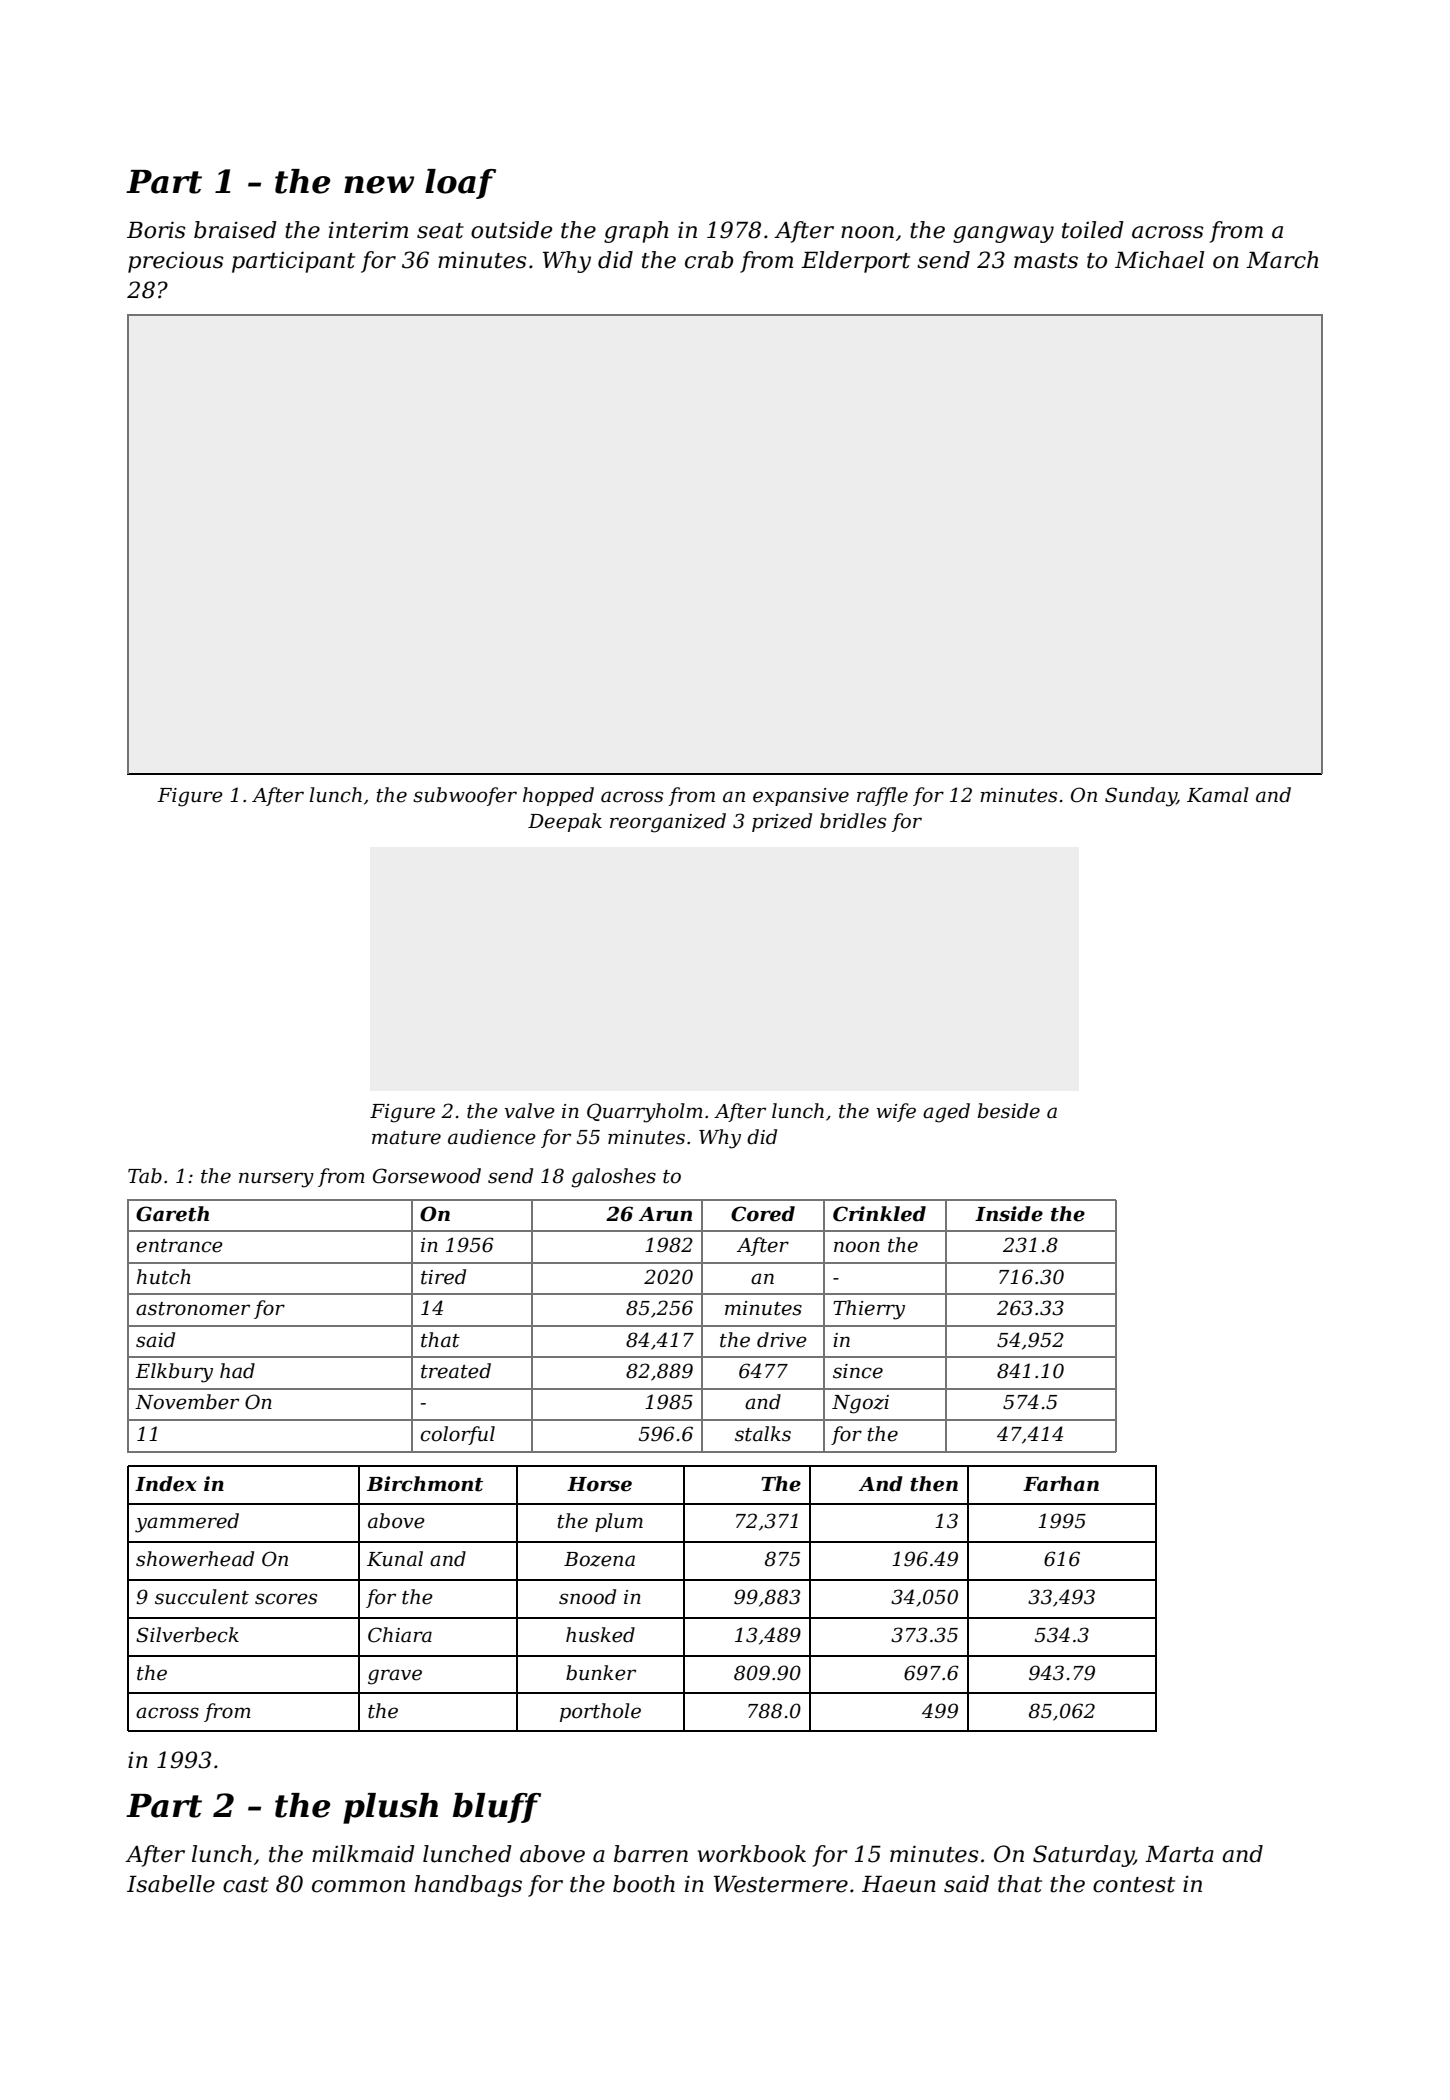 Image resolution: width=1450 pixels, height=2100 pixels. I want to click on hopped, so click(558, 796).
